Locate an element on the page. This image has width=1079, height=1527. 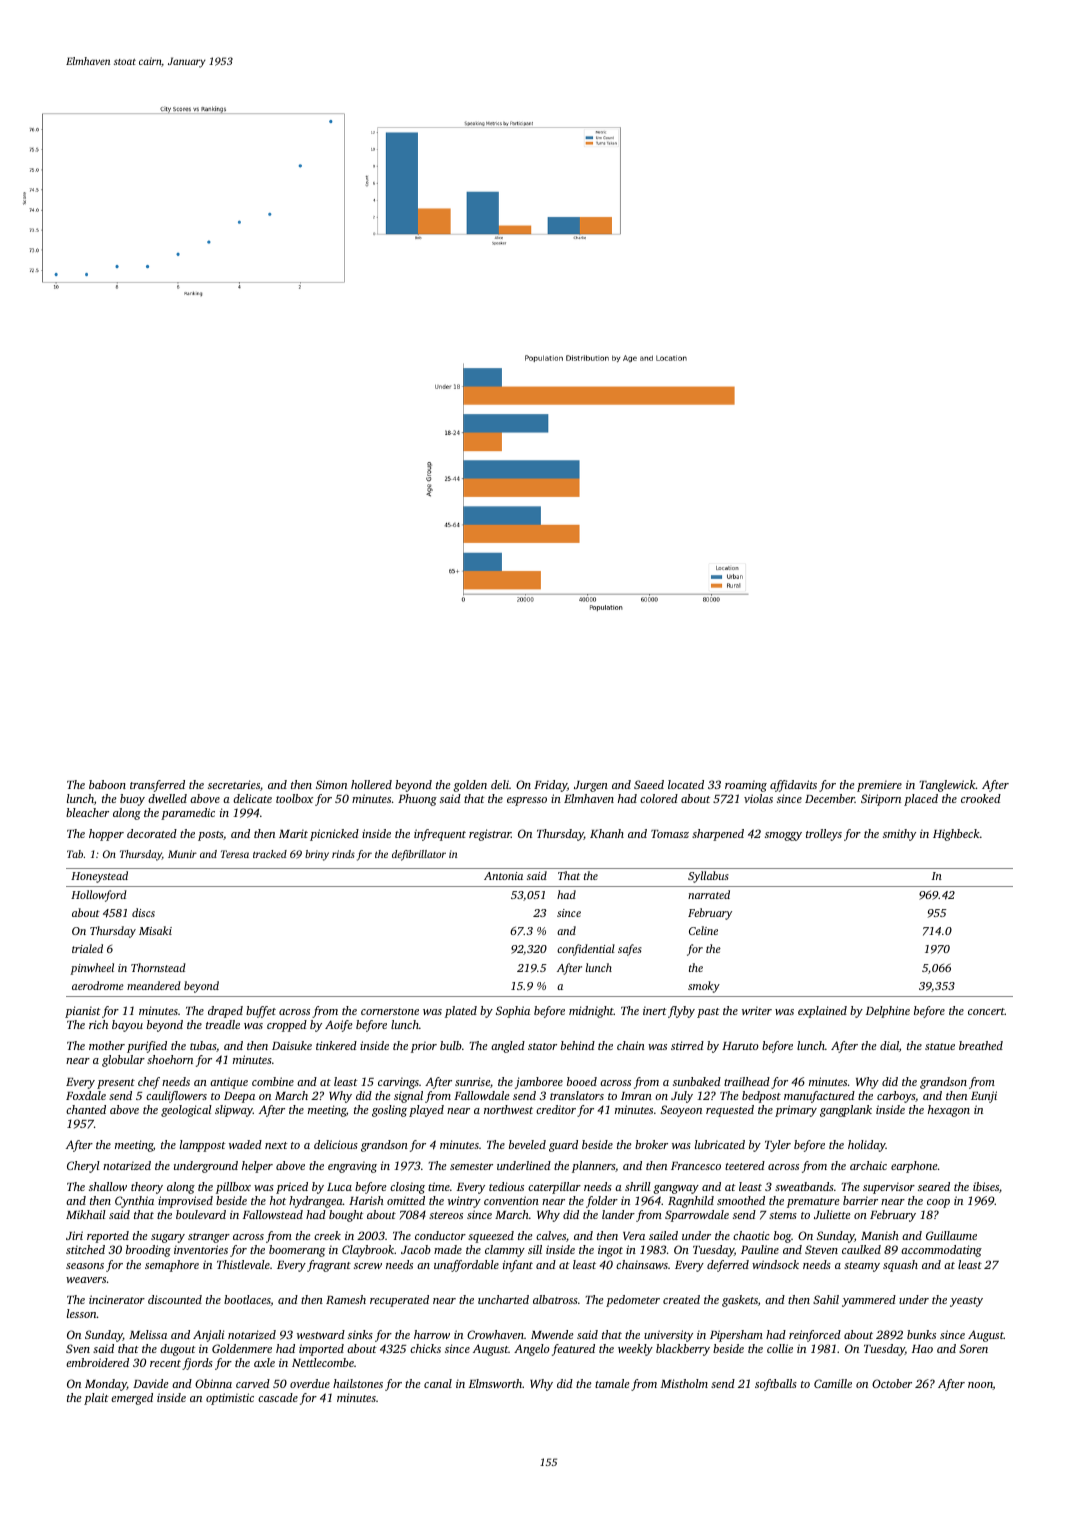
dugout is located at coordinates (178, 1350).
